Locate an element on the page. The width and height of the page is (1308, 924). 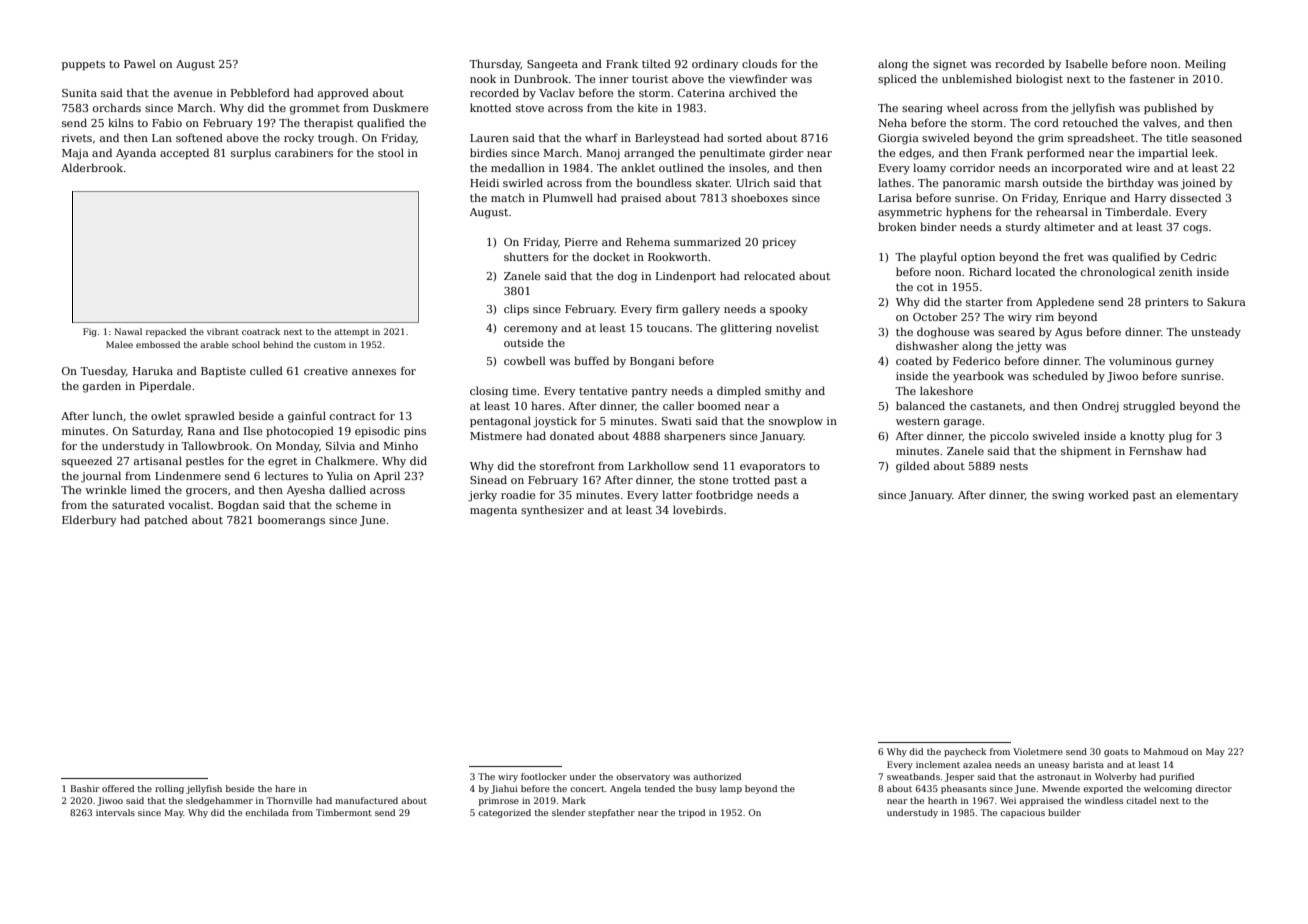
archived is located at coordinates (752, 92).
